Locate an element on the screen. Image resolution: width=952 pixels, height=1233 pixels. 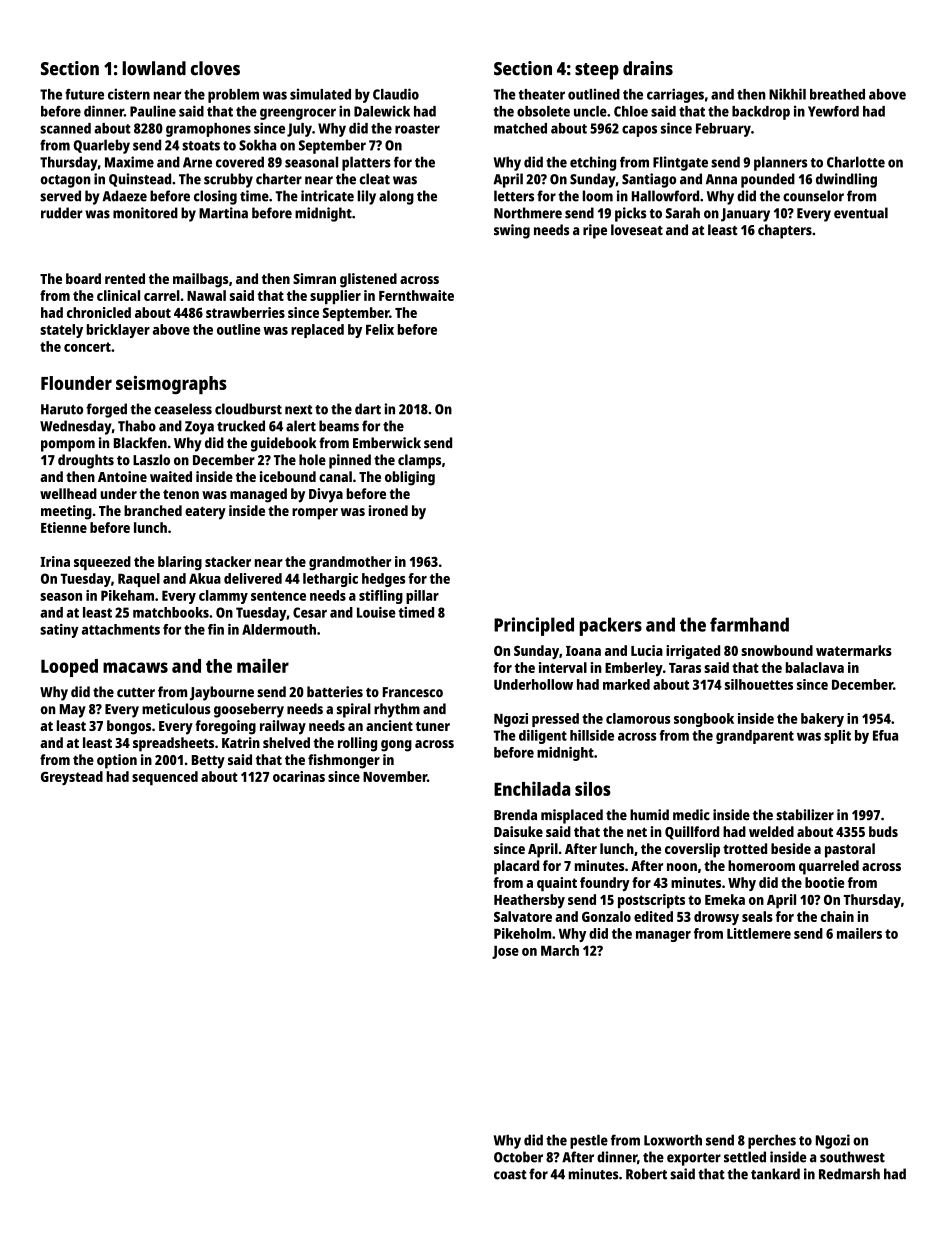
chapters is located at coordinates (785, 231).
